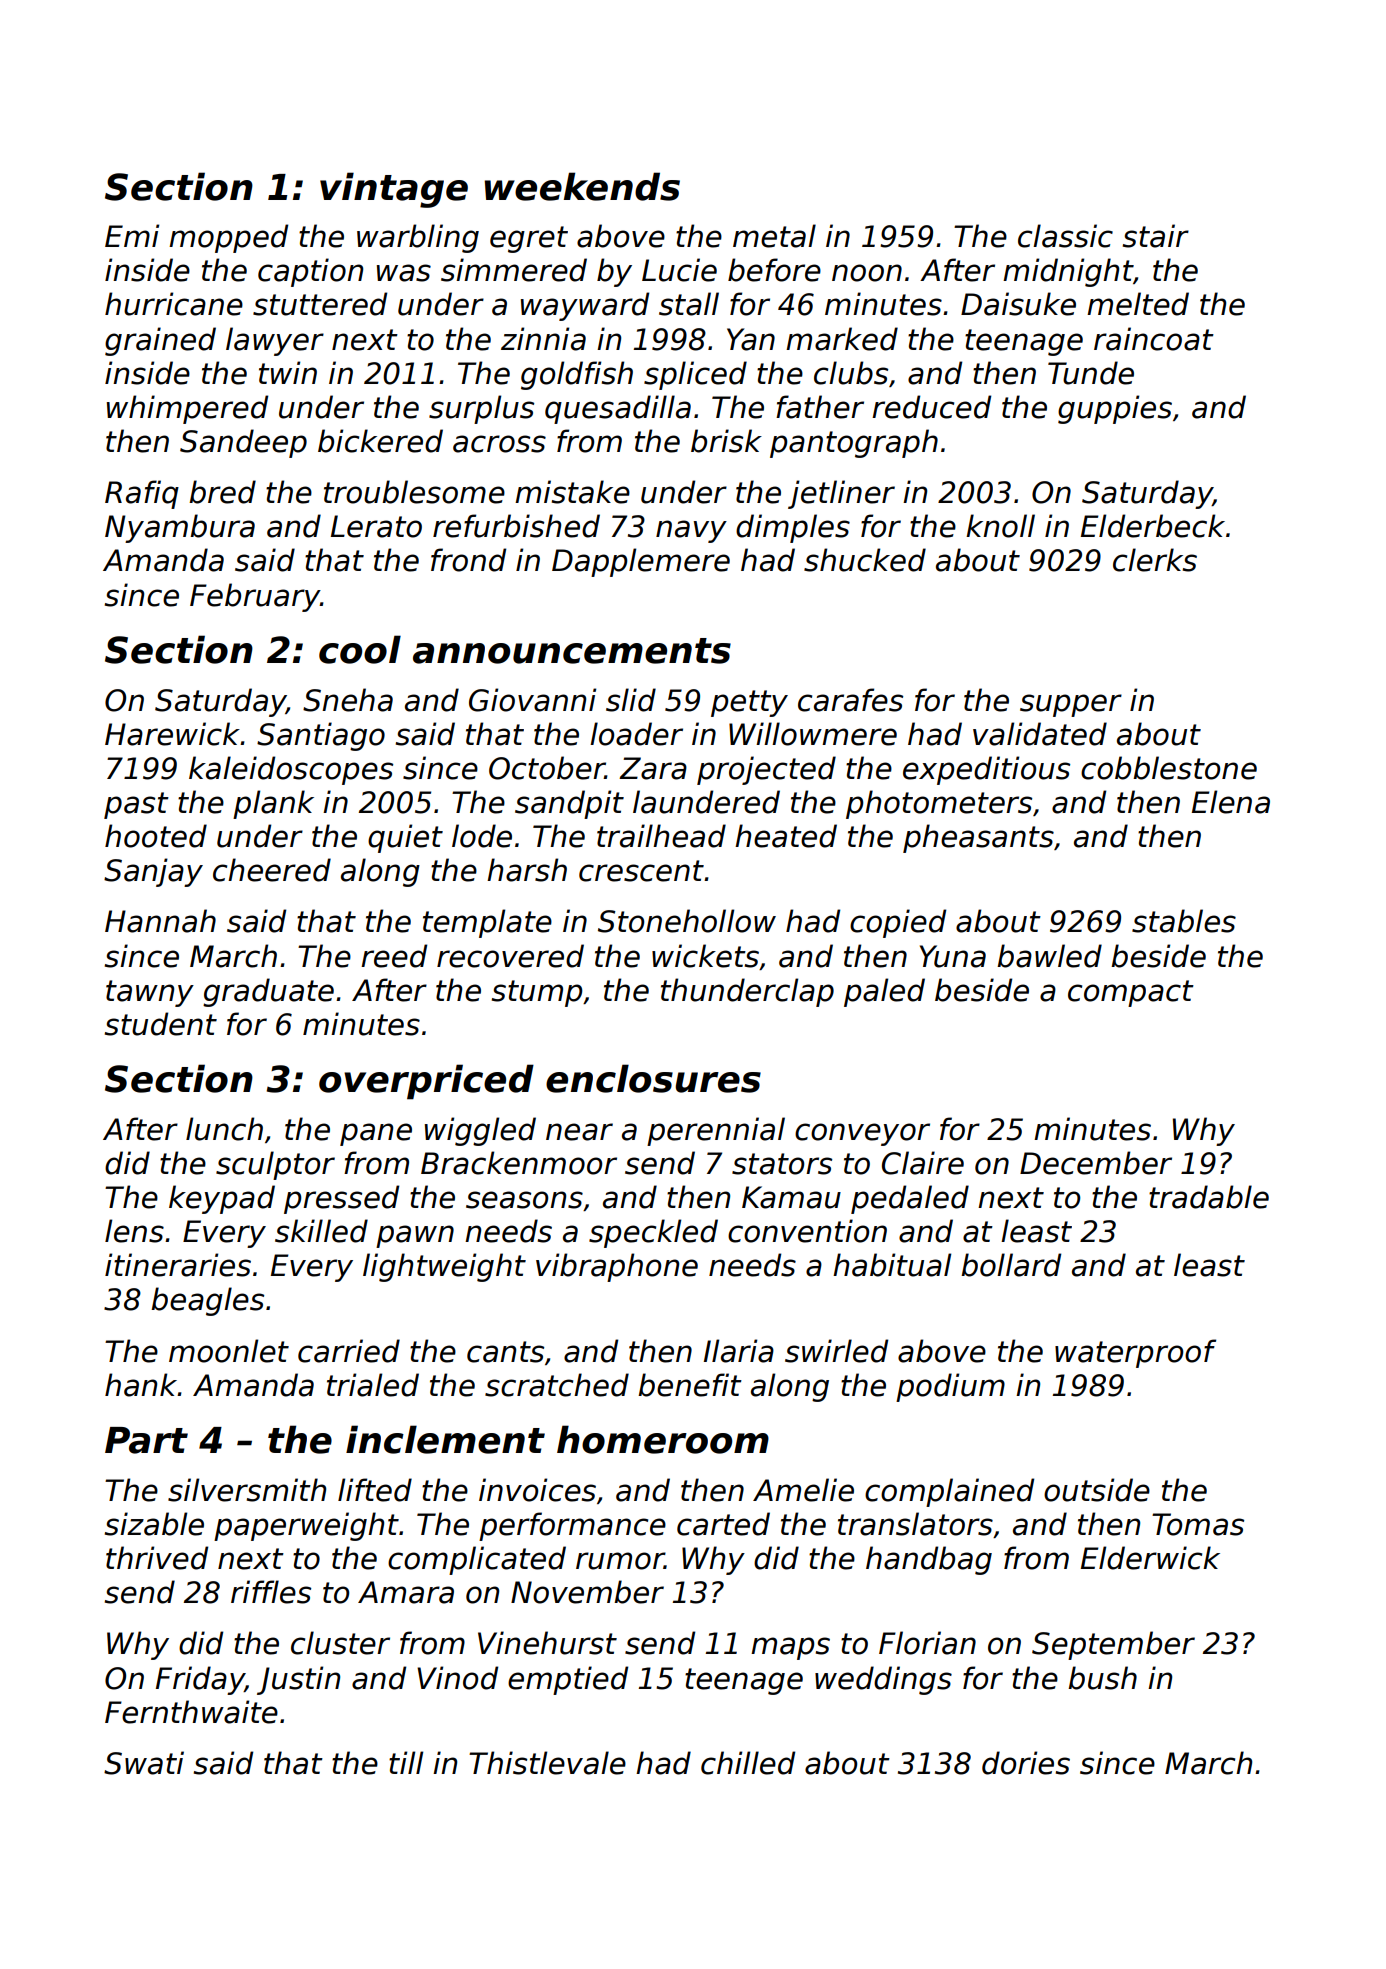 The width and height of the image is (1386, 1969). What do you see at coordinates (910, 1199) in the image?
I see `pedaled` at bounding box center [910, 1199].
